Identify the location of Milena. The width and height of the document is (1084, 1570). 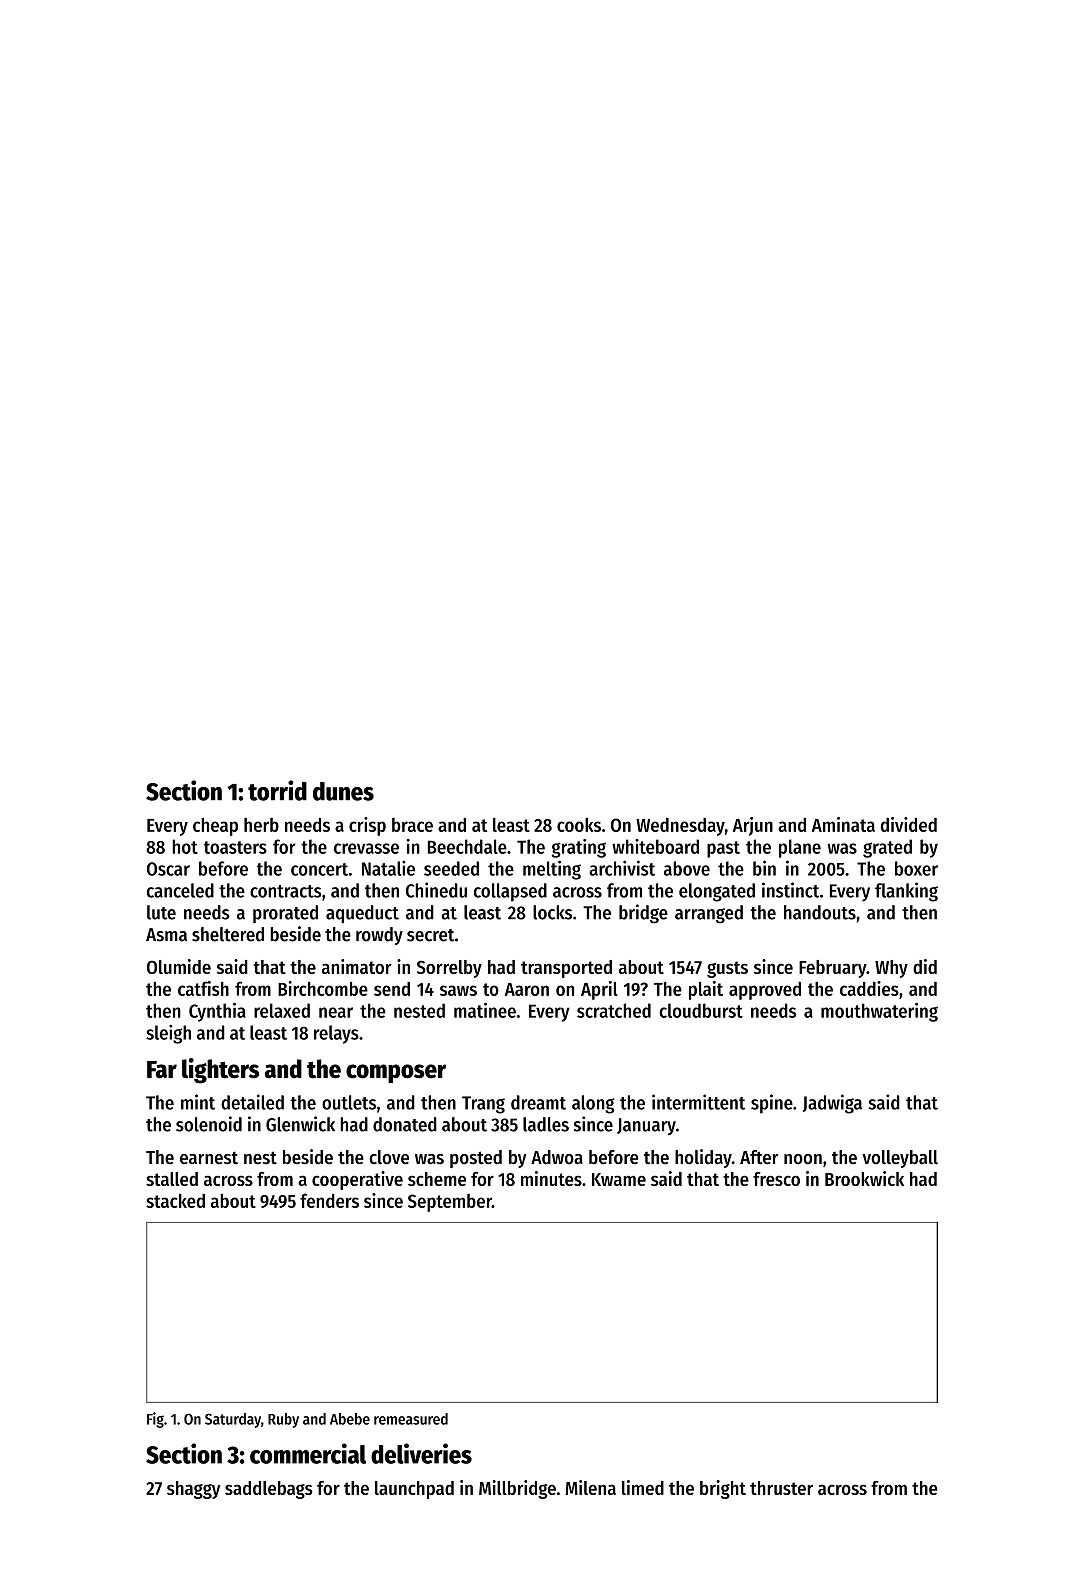
(590, 1487).
